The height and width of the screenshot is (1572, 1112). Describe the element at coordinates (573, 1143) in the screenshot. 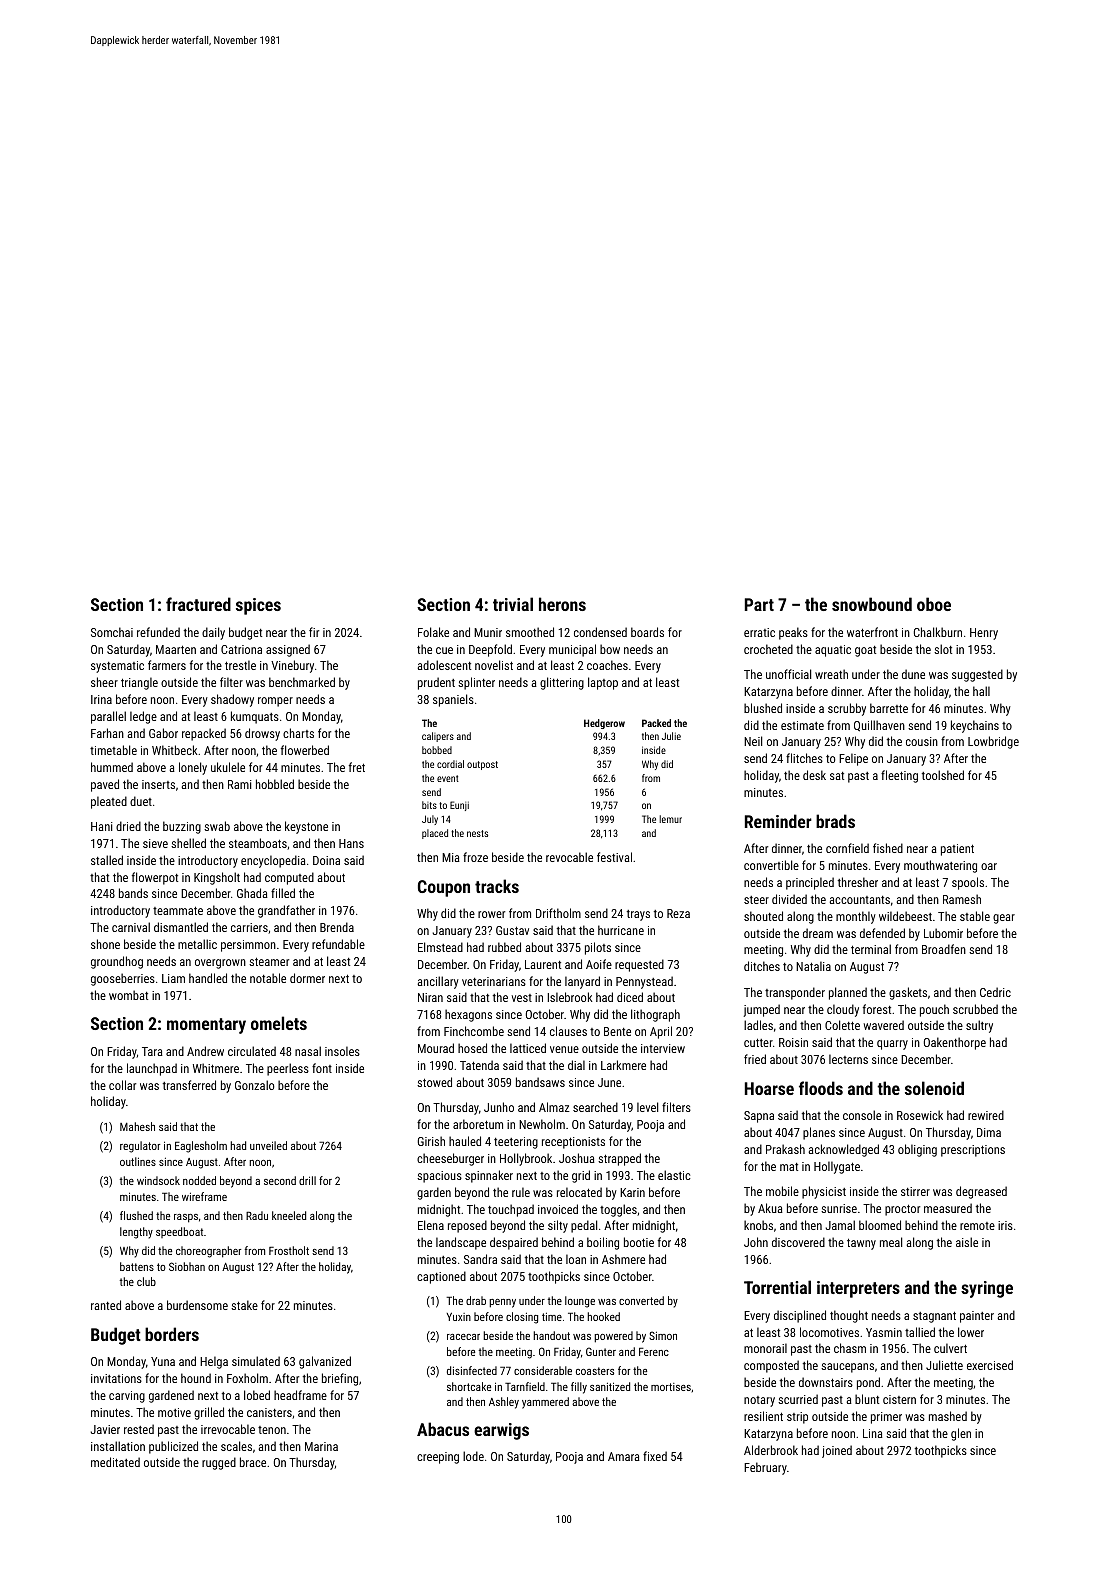

I see `receptionists` at that location.
